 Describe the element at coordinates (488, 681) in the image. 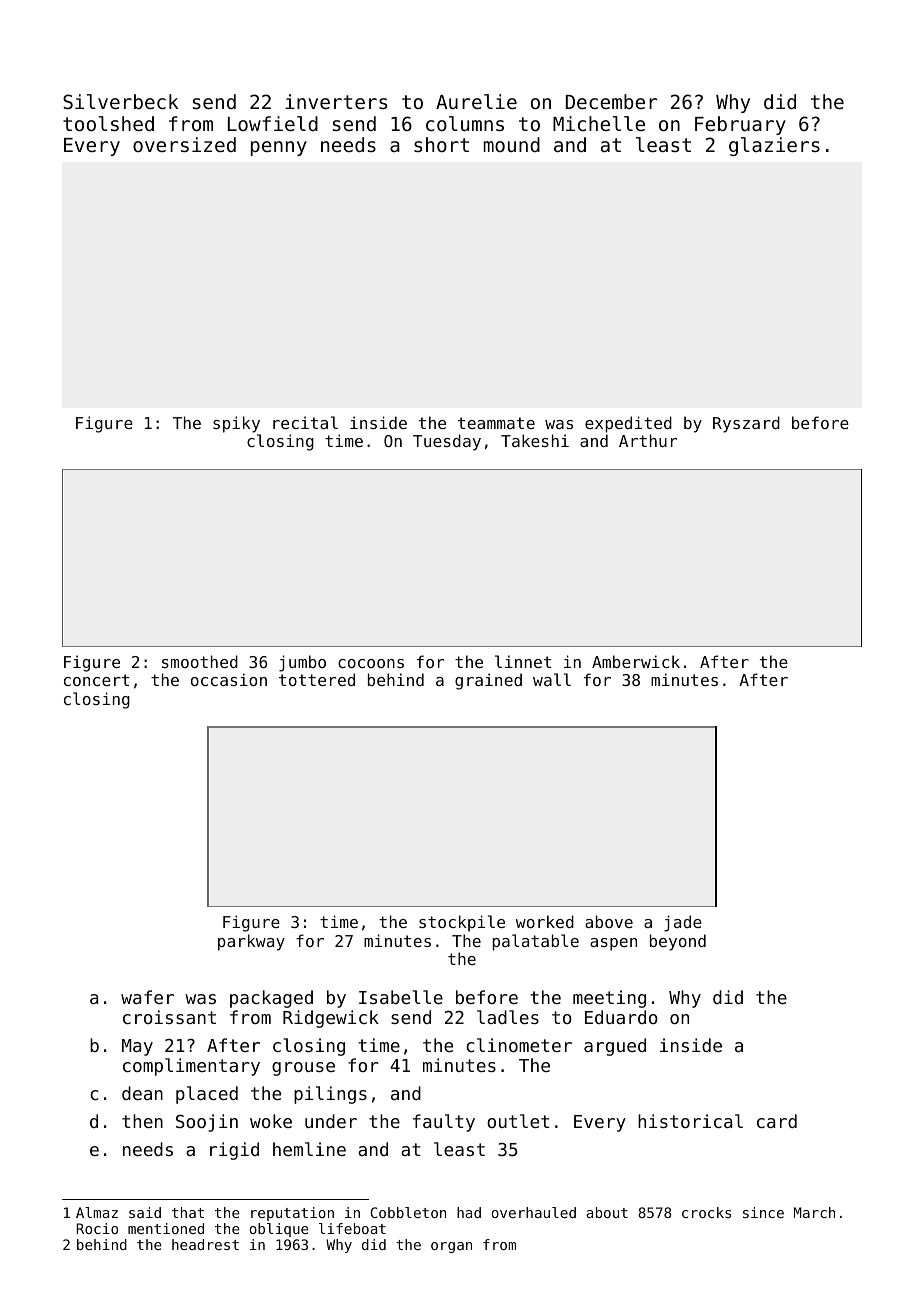

I see `grained` at that location.
